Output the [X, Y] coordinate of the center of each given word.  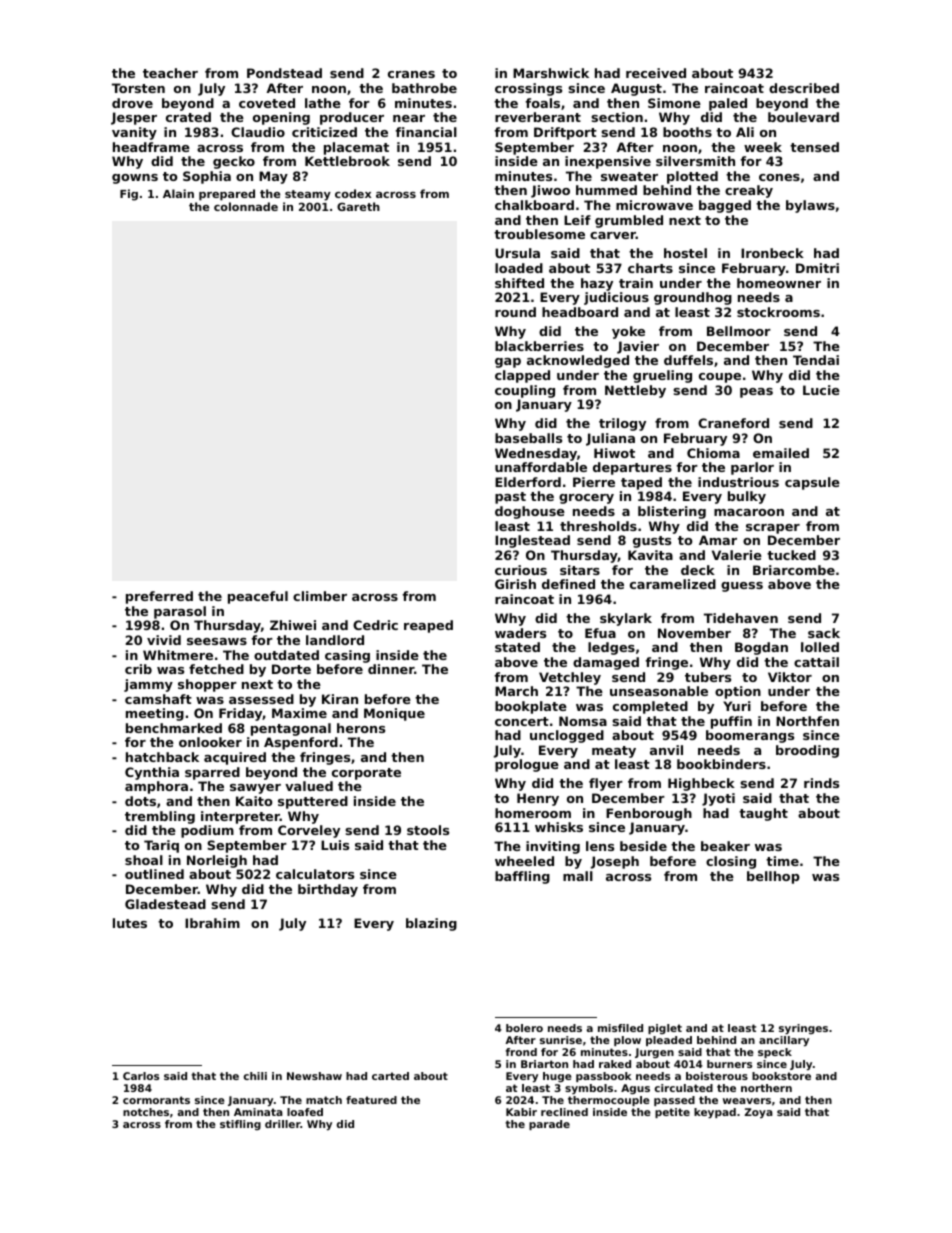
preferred [159, 597]
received [656, 73]
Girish [515, 584]
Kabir [521, 1112]
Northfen [807, 721]
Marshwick [551, 73]
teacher [170, 73]
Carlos [141, 1076]
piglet [665, 1029]
